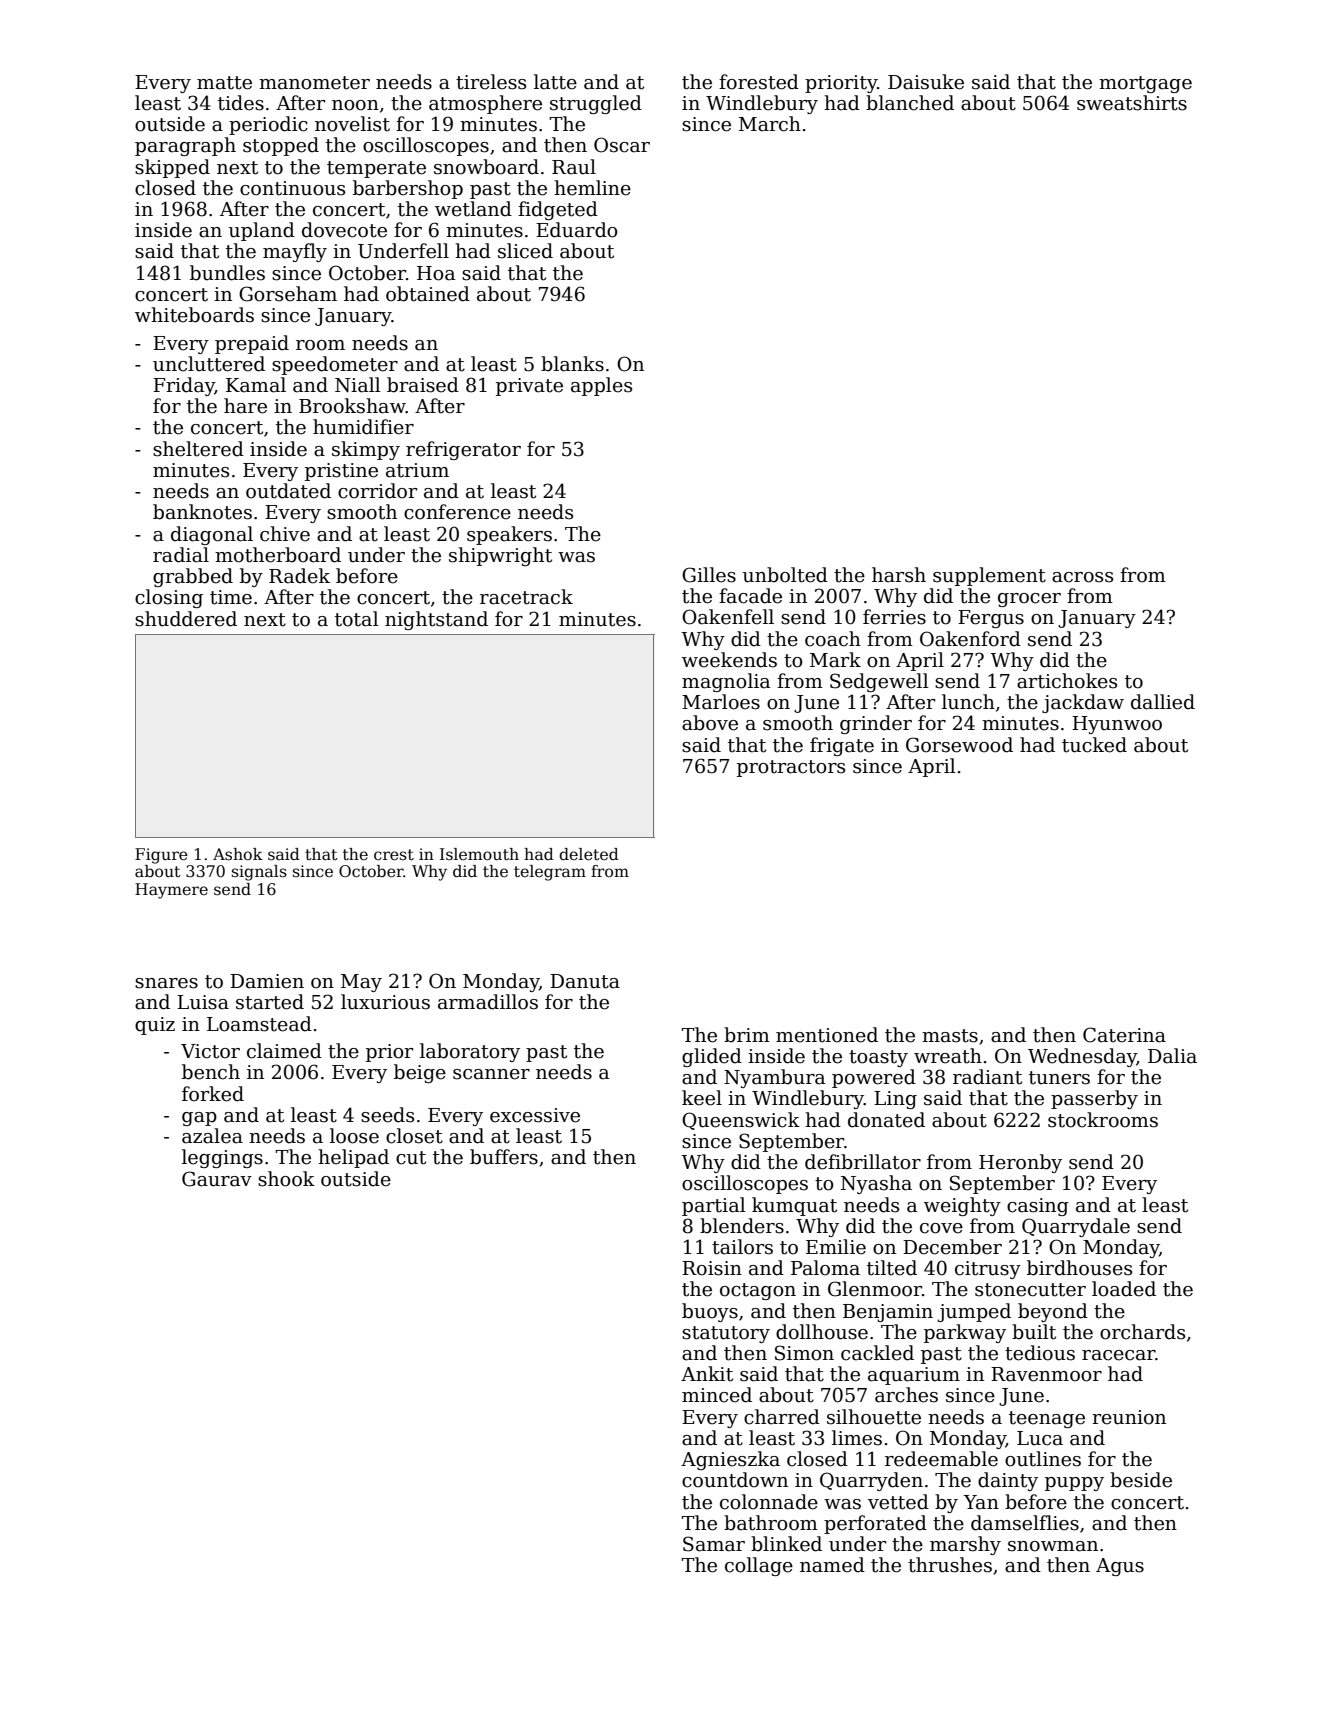  What do you see at coordinates (1145, 84) in the screenshot?
I see `mortgage` at bounding box center [1145, 84].
